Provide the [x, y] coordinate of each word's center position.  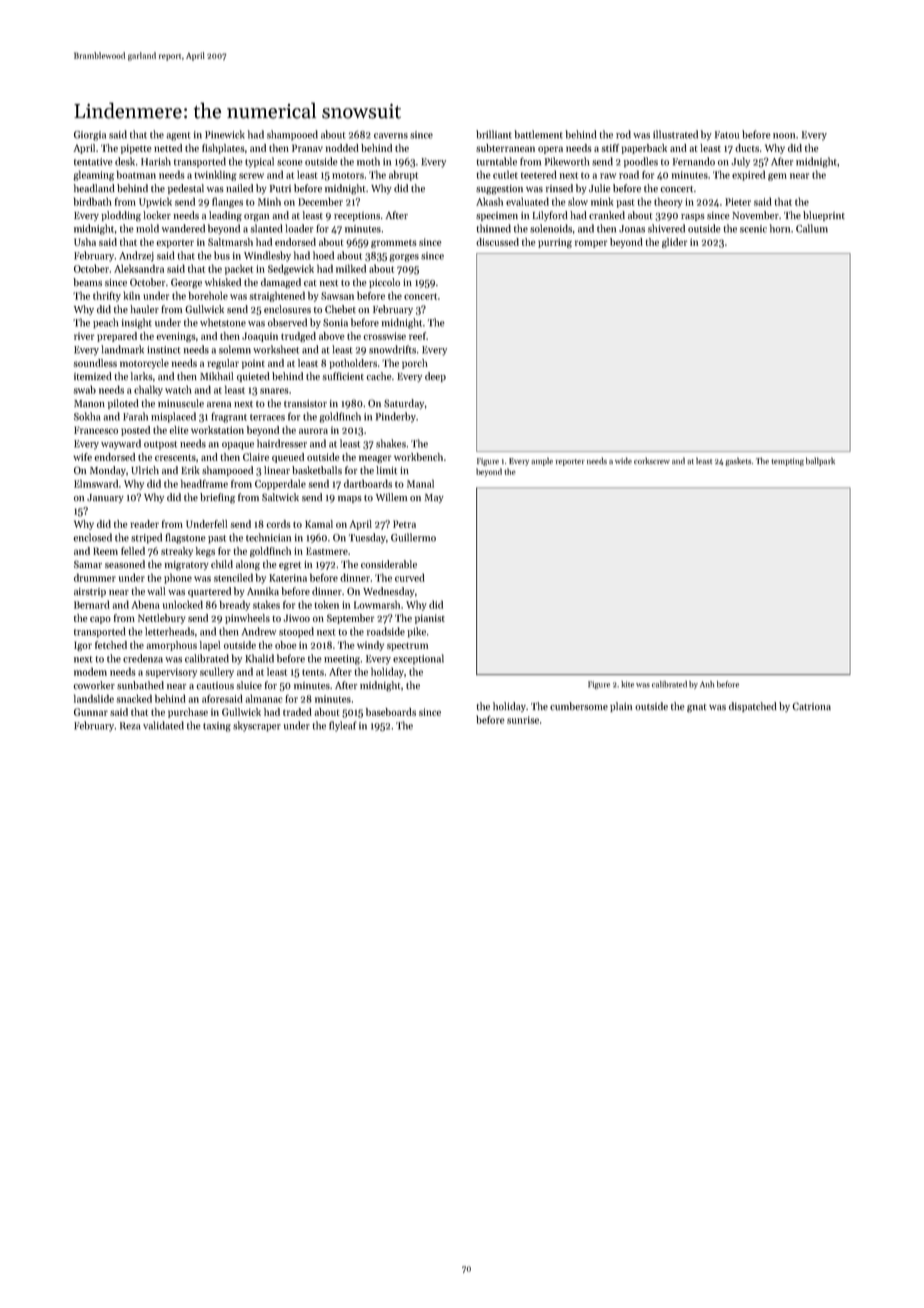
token [327, 604]
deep [435, 377]
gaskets [738, 461]
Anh [707, 684]
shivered [666, 228]
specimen [497, 216]
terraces [267, 417]
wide [623, 460]
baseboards [391, 712]
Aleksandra [139, 268]
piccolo [384, 283]
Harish [156, 161]
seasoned [125, 564]
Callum [812, 228]
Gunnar [91, 712]
